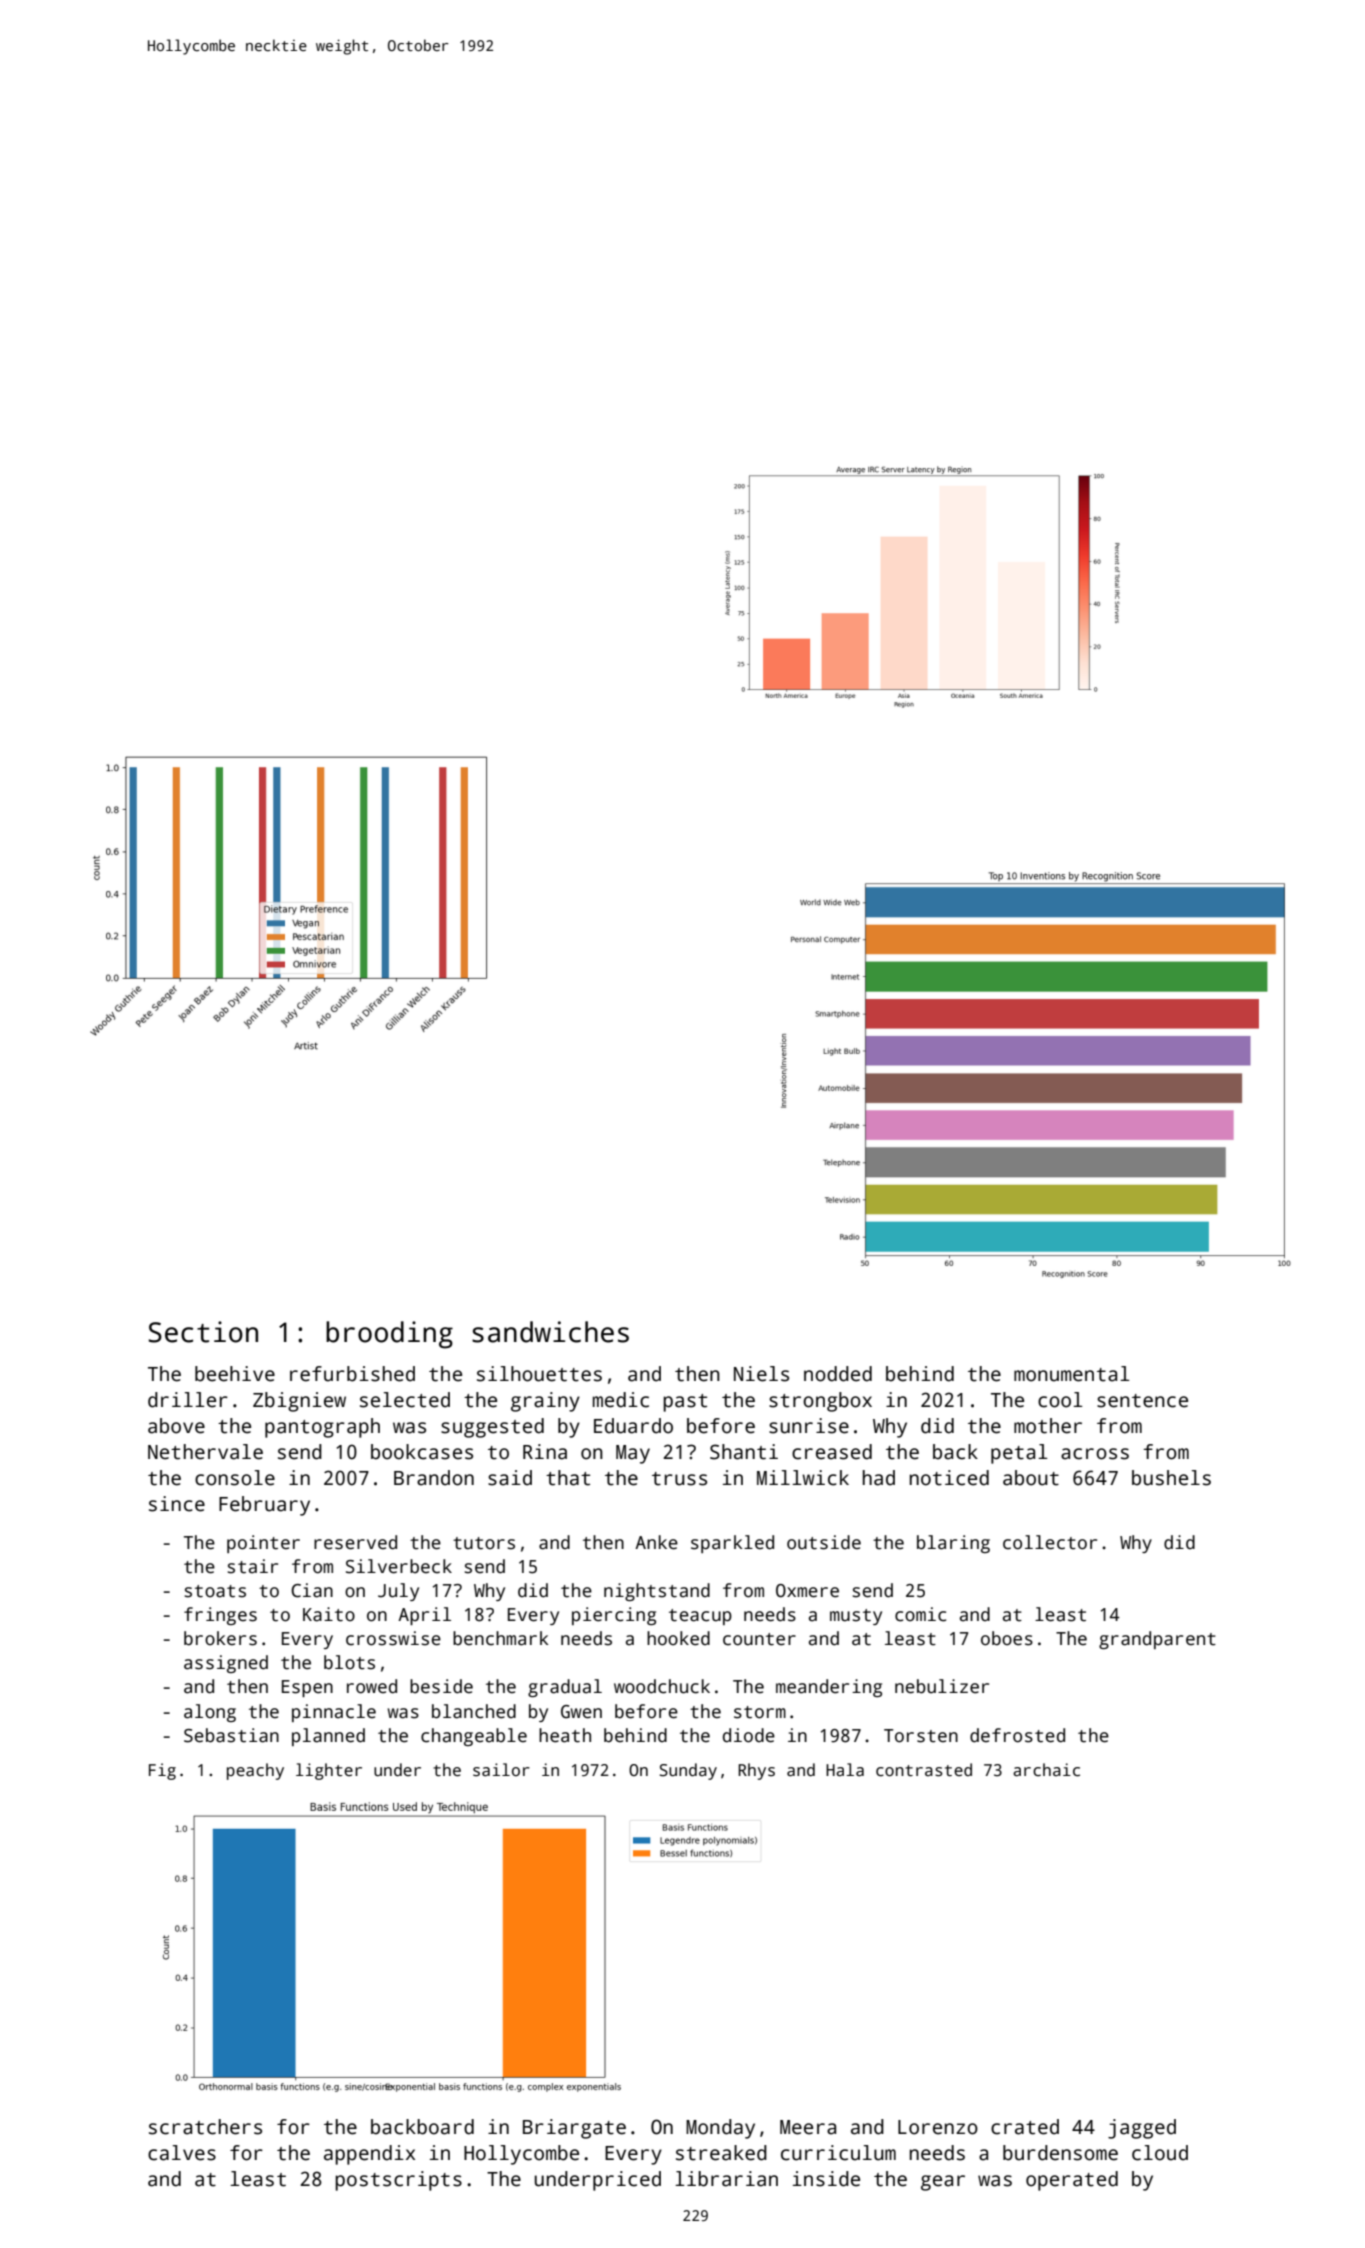 The width and height of the screenshot is (1365, 2248). I want to click on librarian, so click(726, 2179).
